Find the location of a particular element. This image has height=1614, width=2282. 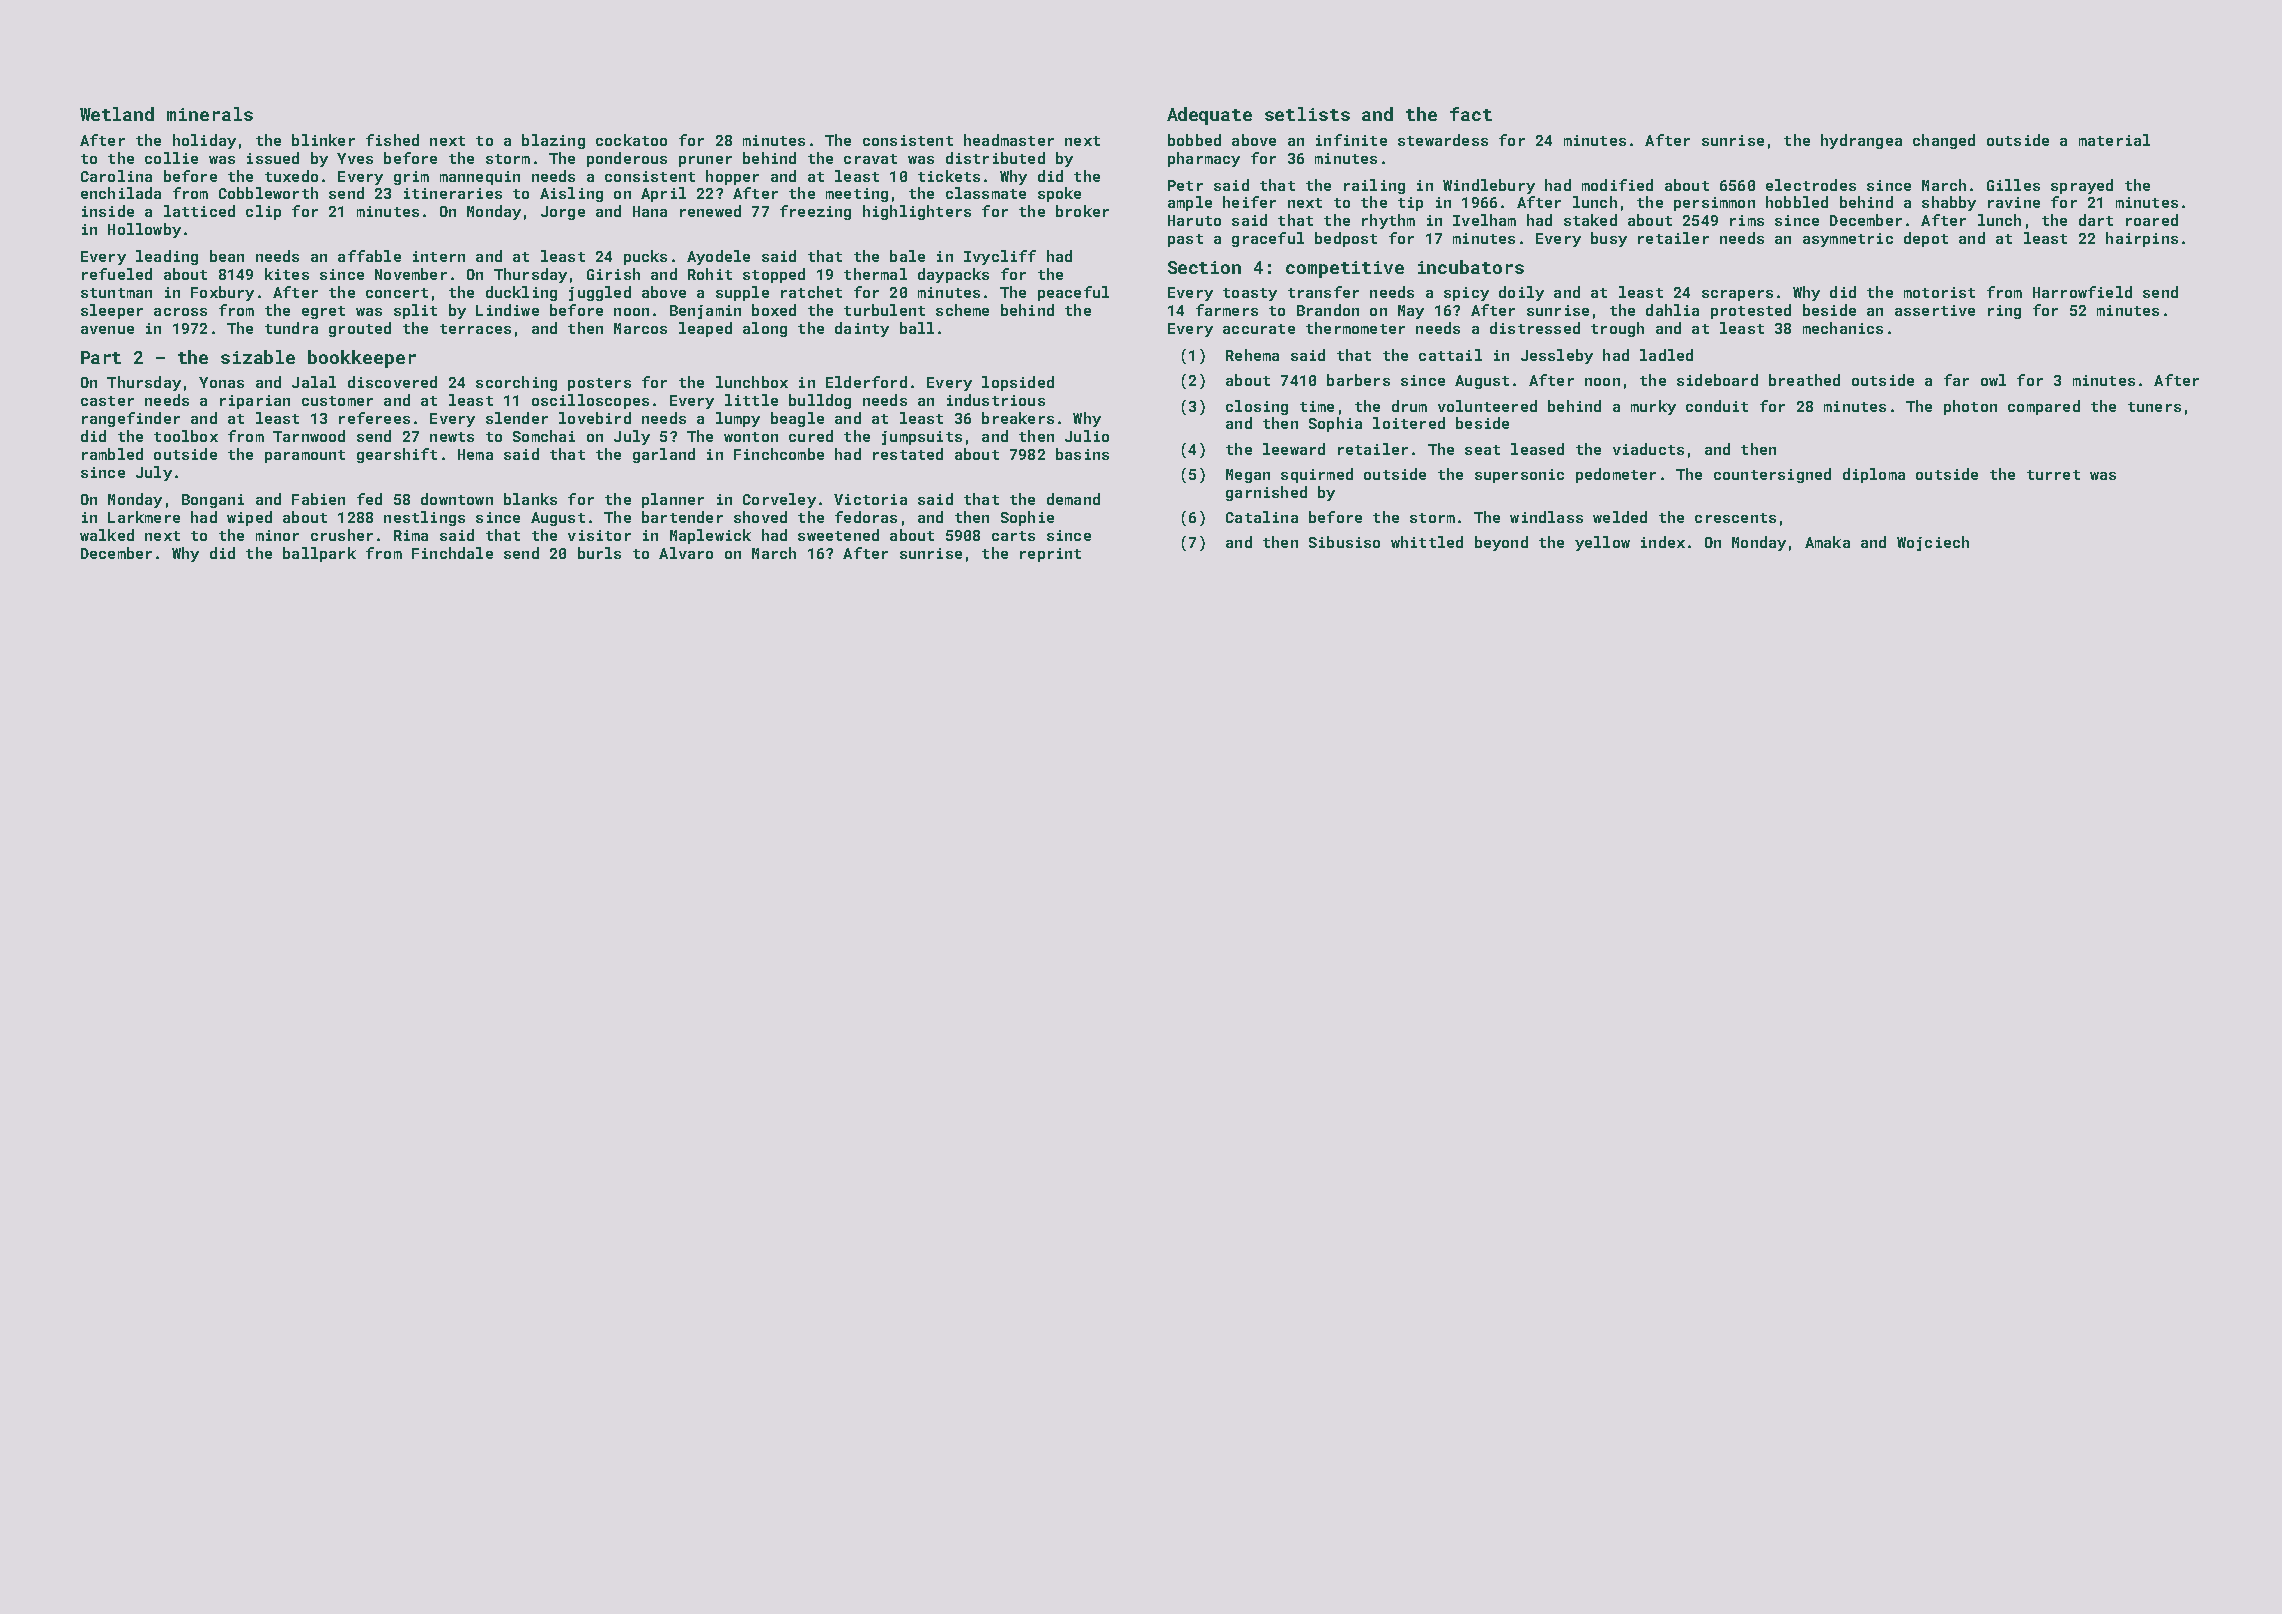

viaducts is located at coordinates (1648, 449).
